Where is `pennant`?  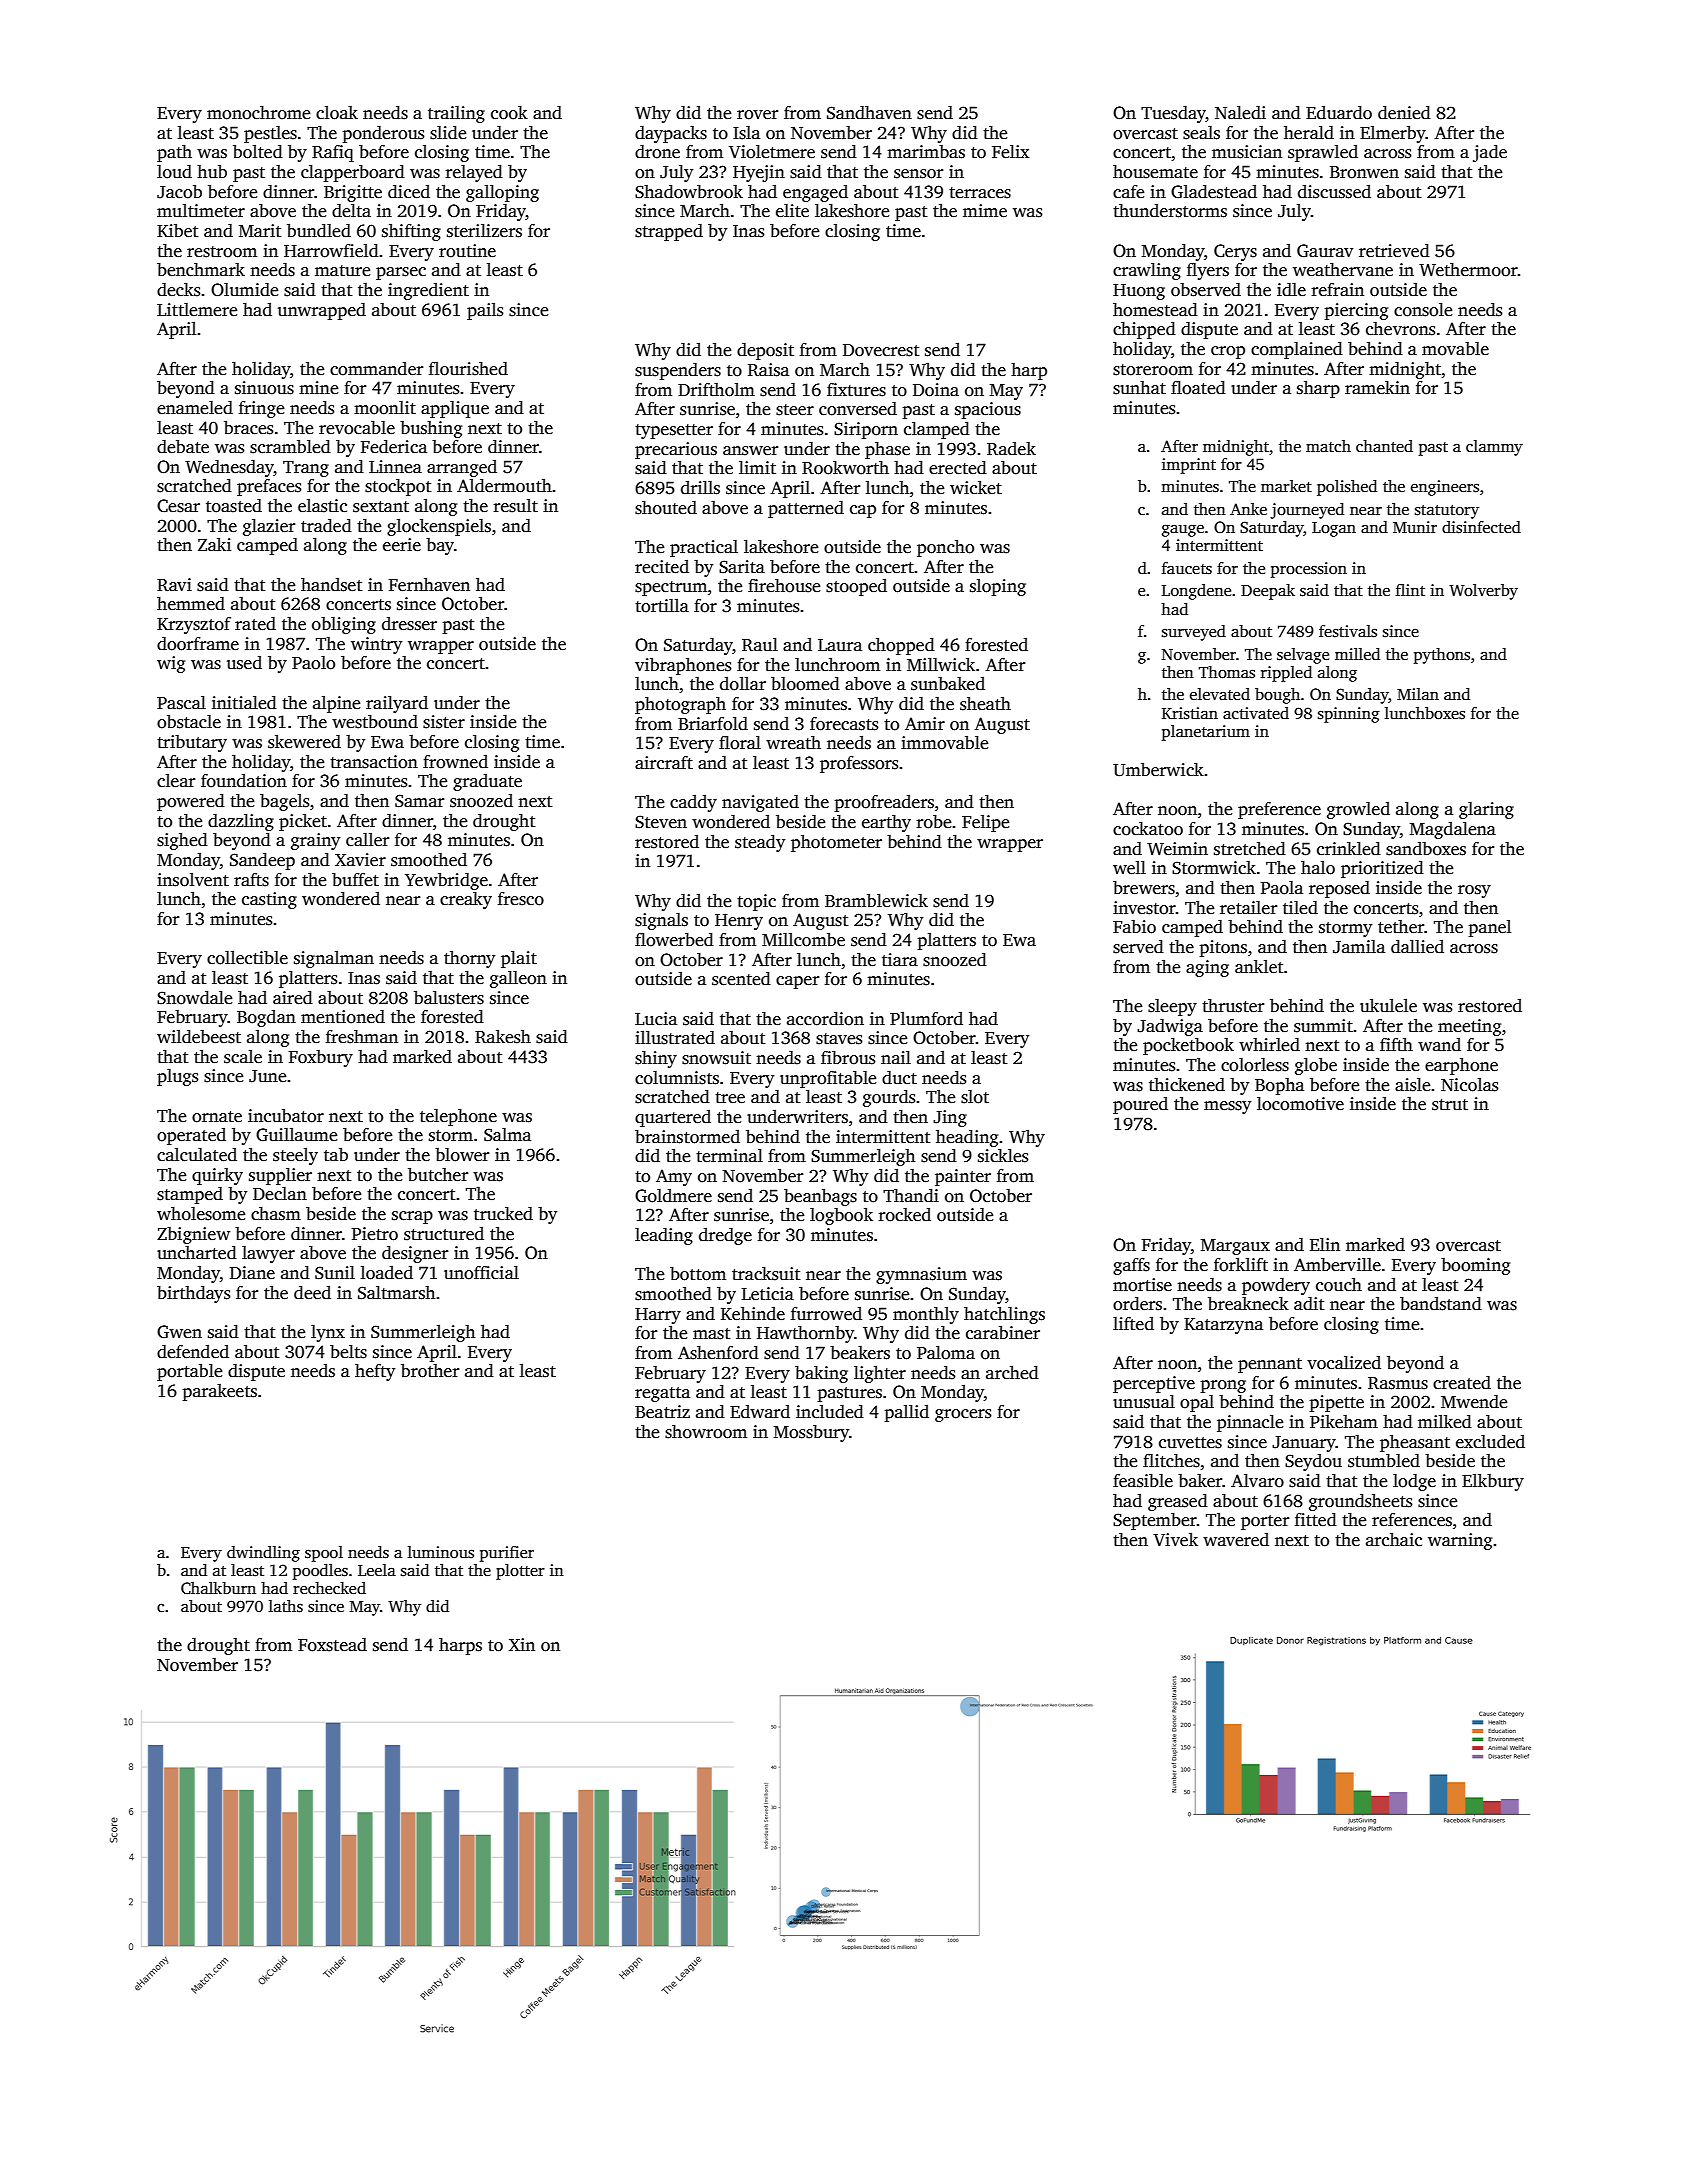
pennant is located at coordinates (1270, 1365).
